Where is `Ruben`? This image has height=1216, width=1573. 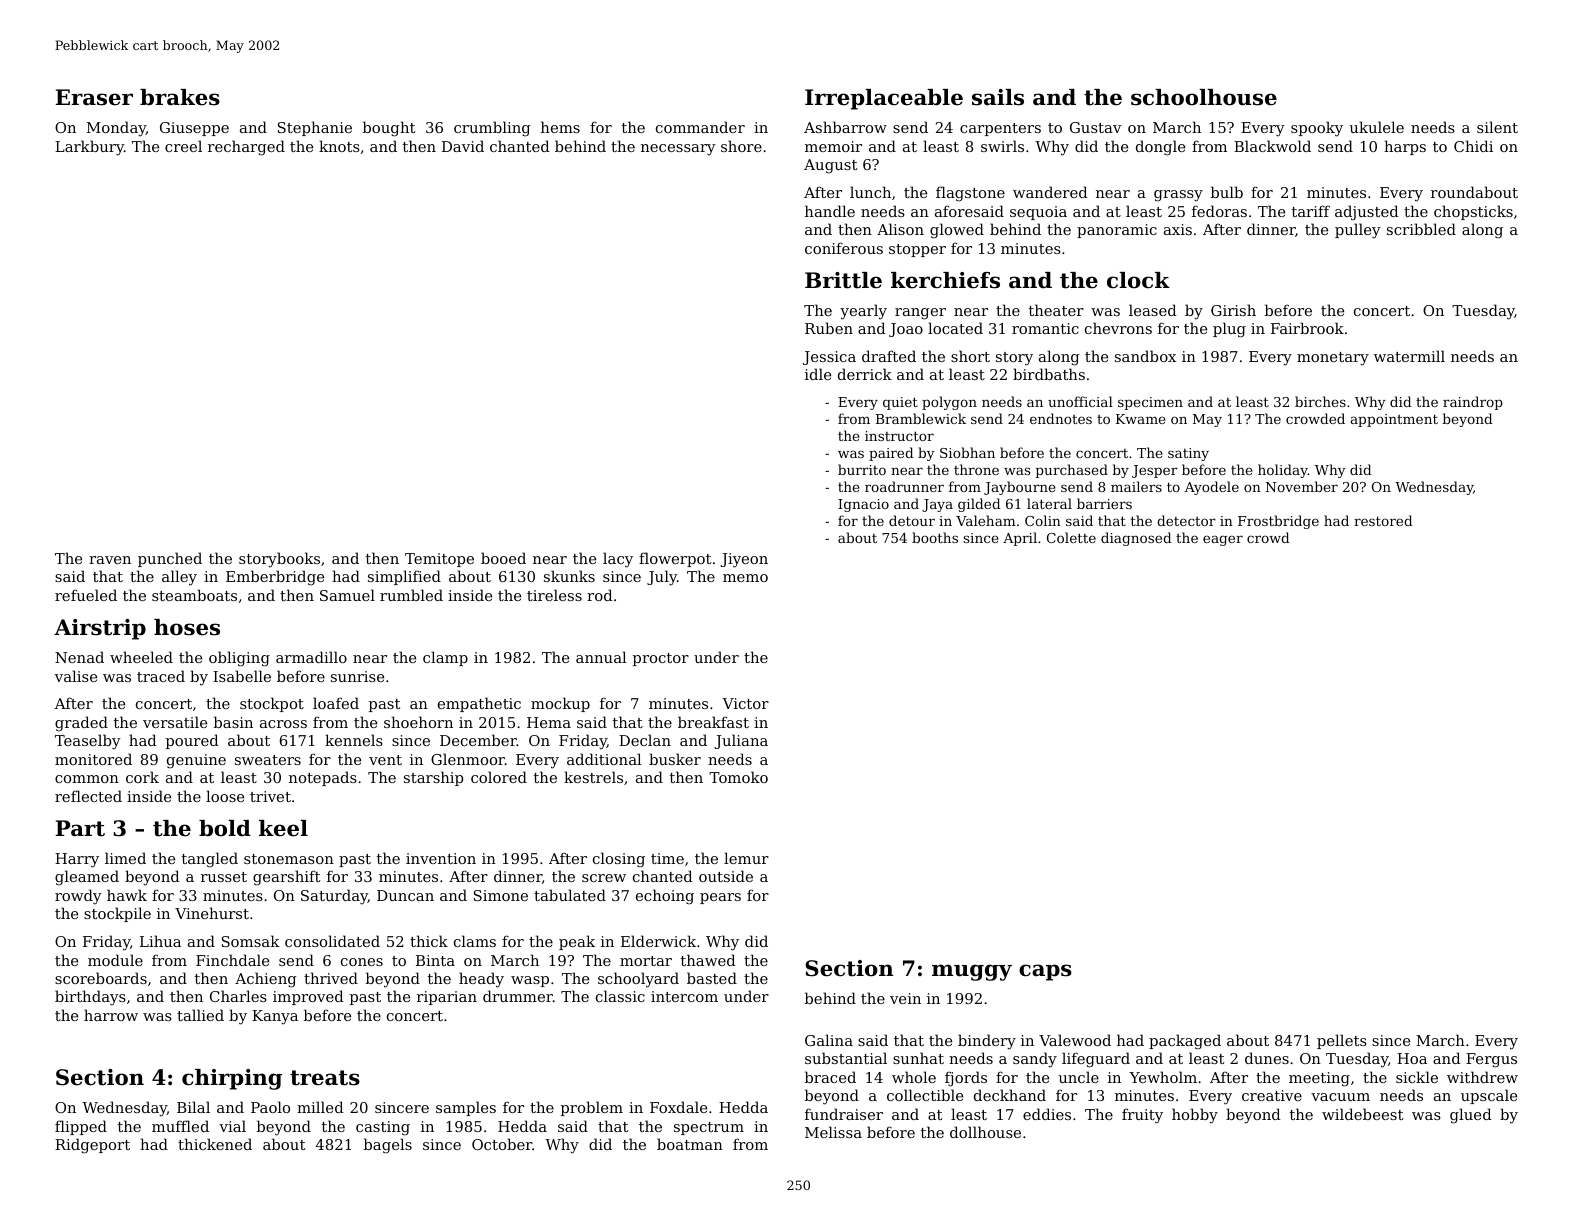 Ruben is located at coordinates (829, 328).
